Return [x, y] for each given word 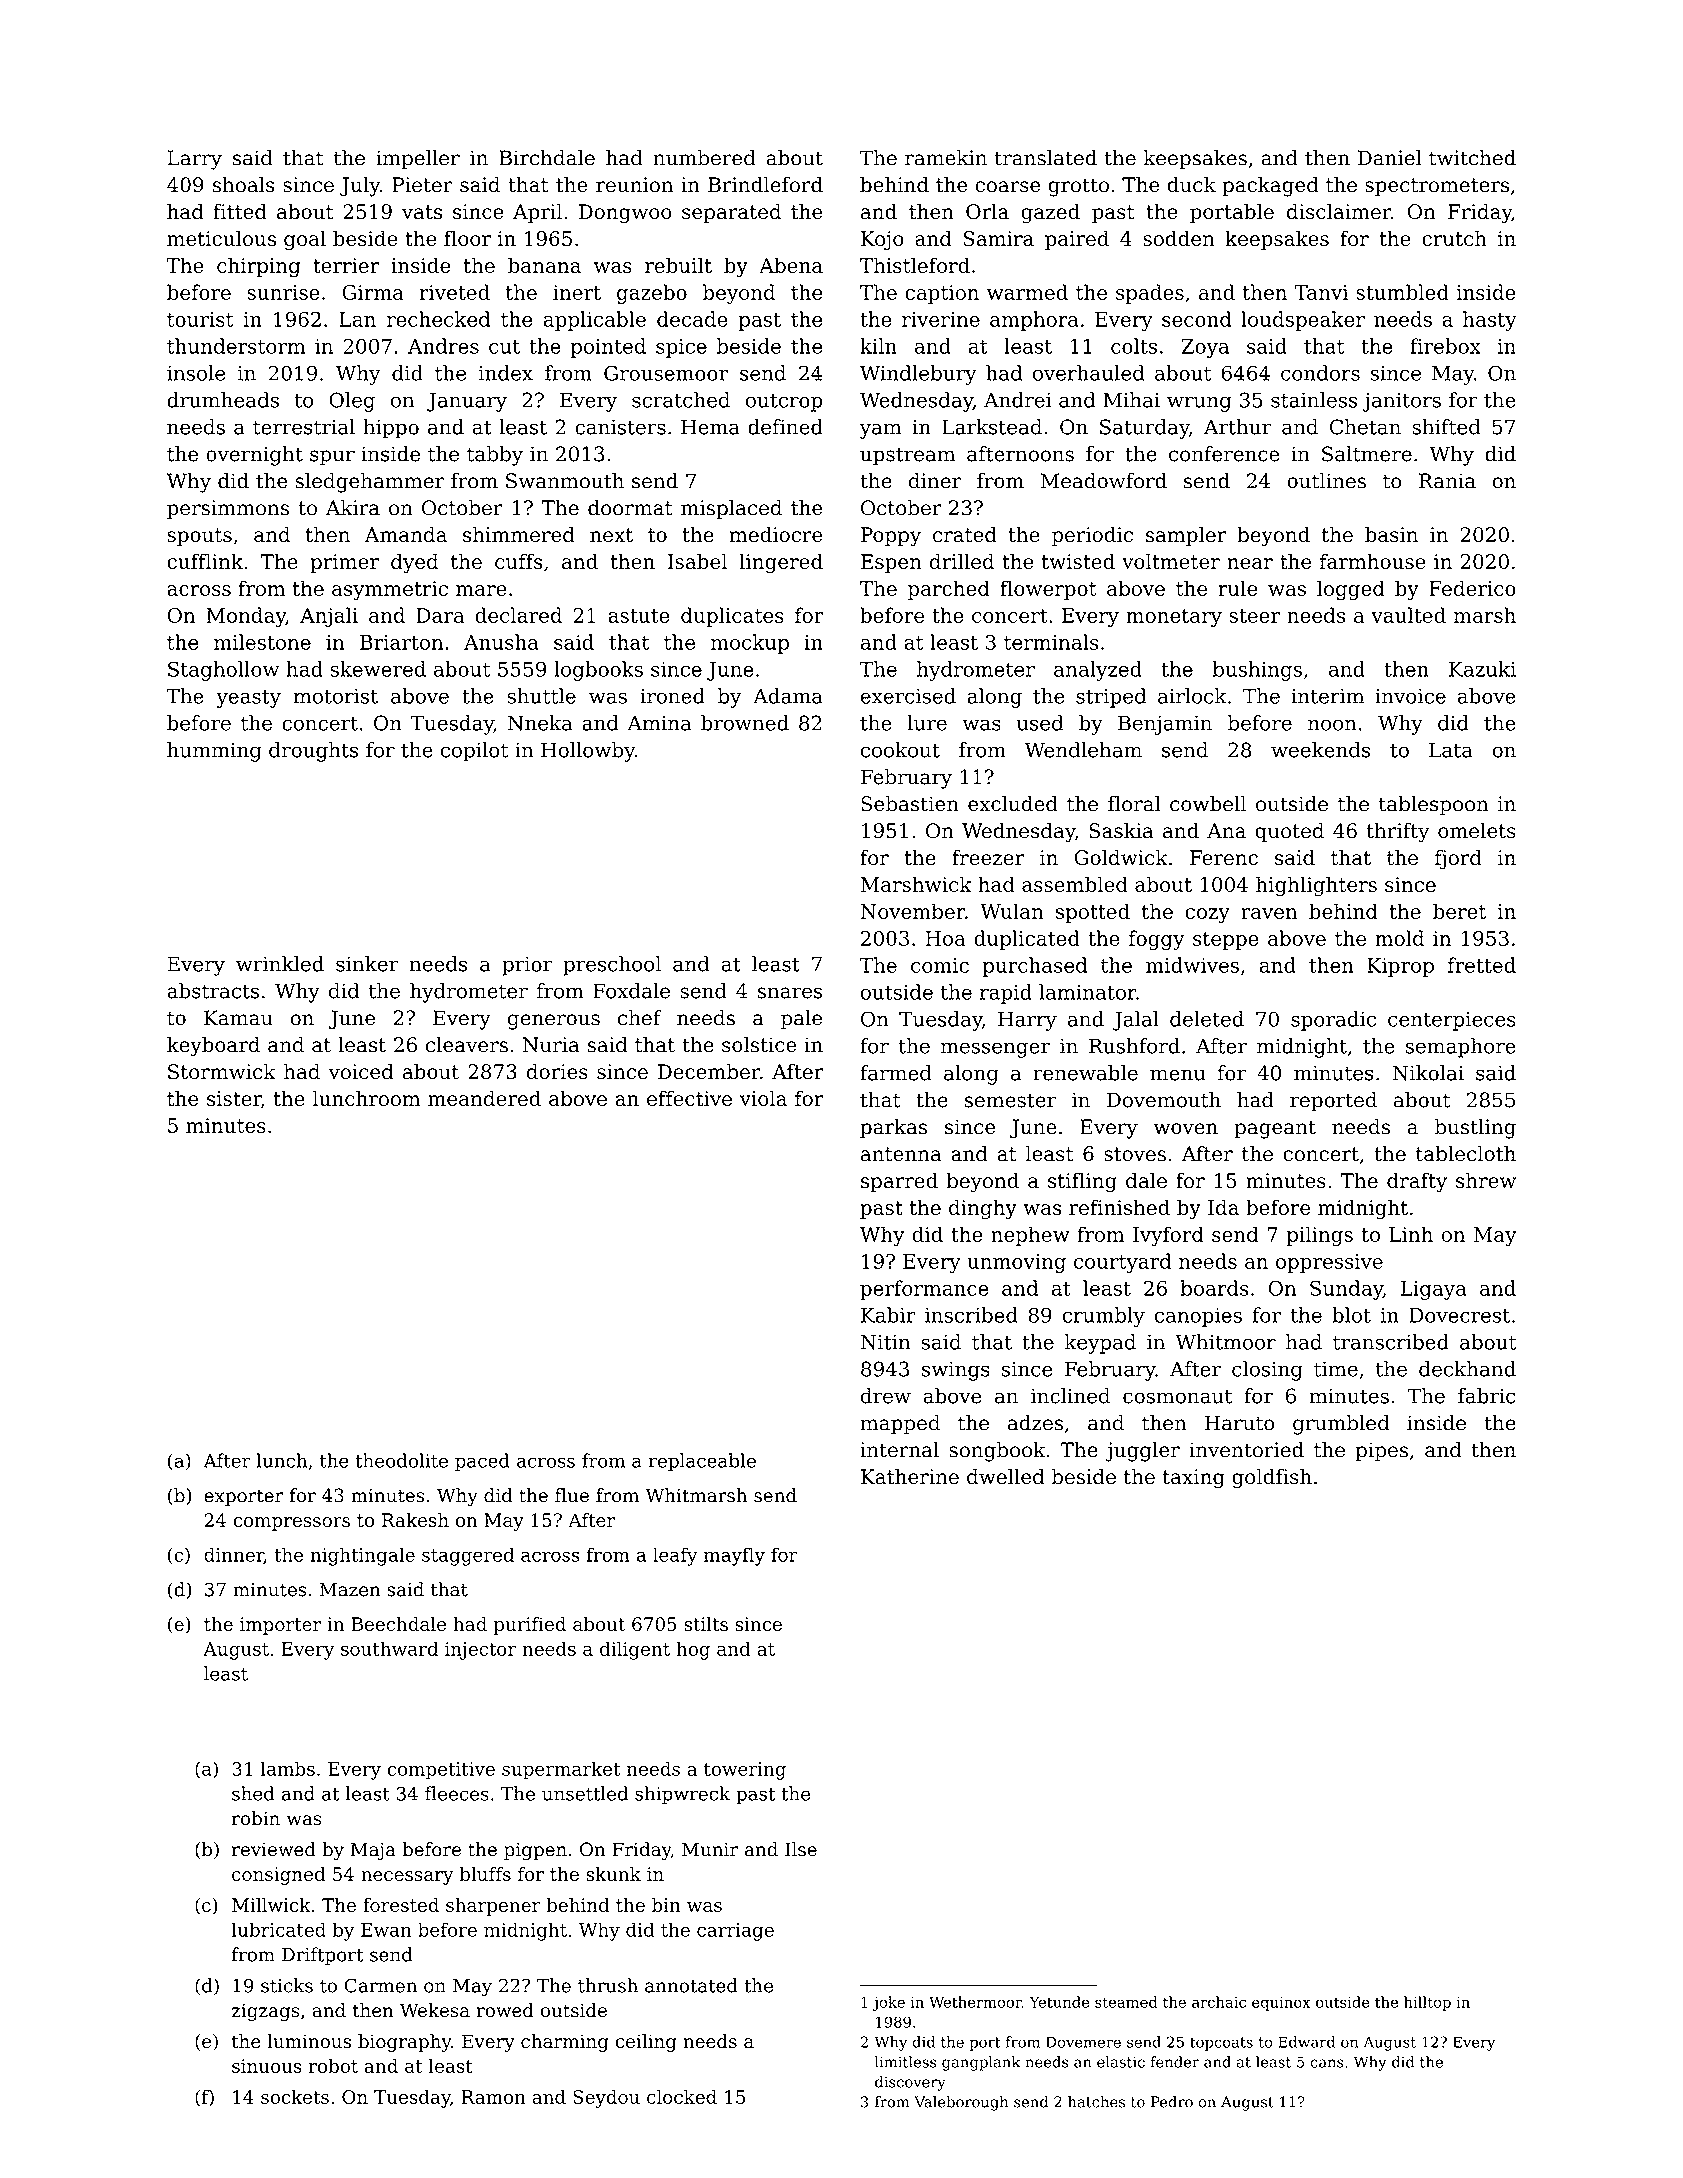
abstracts [213, 991]
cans [1327, 2063]
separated [731, 213]
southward [389, 1648]
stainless [1314, 400]
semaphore [1461, 1048]
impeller [418, 160]
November [913, 911]
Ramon [493, 2097]
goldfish [1272, 1478]
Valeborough [961, 2103]
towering [745, 1771]
